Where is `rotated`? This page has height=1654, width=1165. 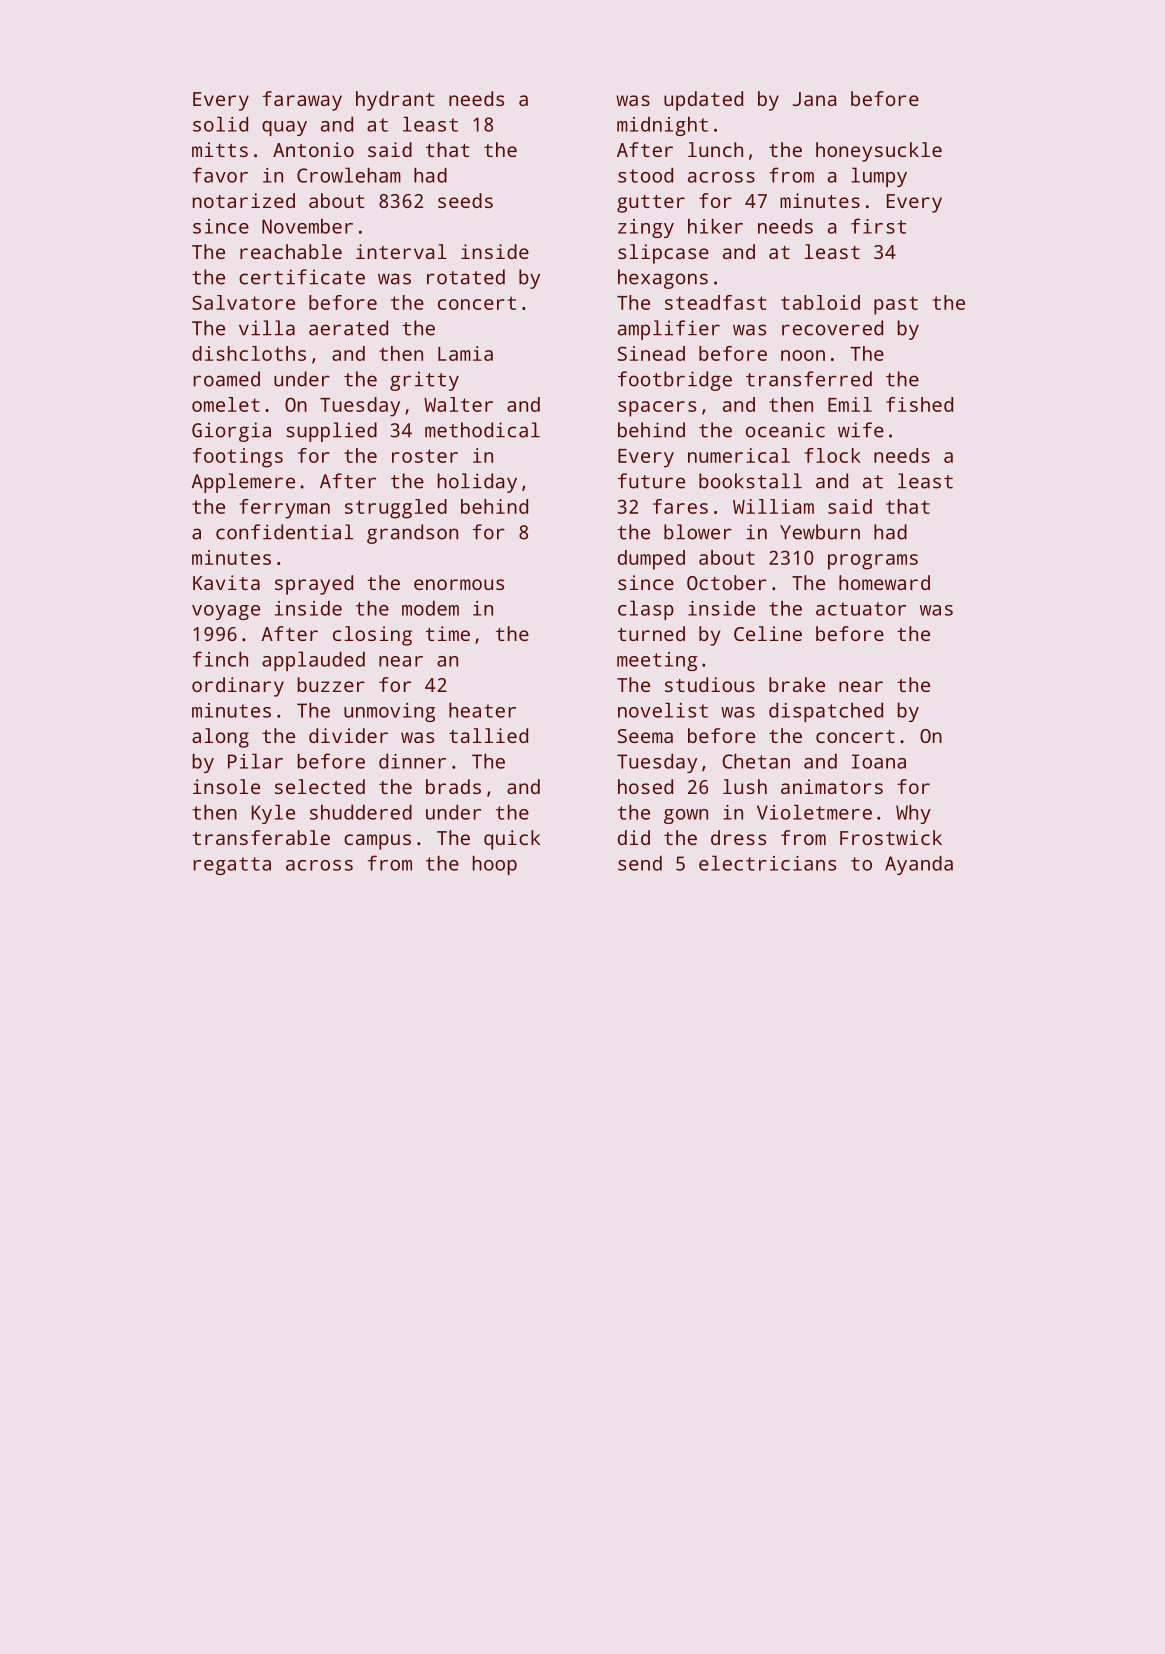 rotated is located at coordinates (466, 277).
